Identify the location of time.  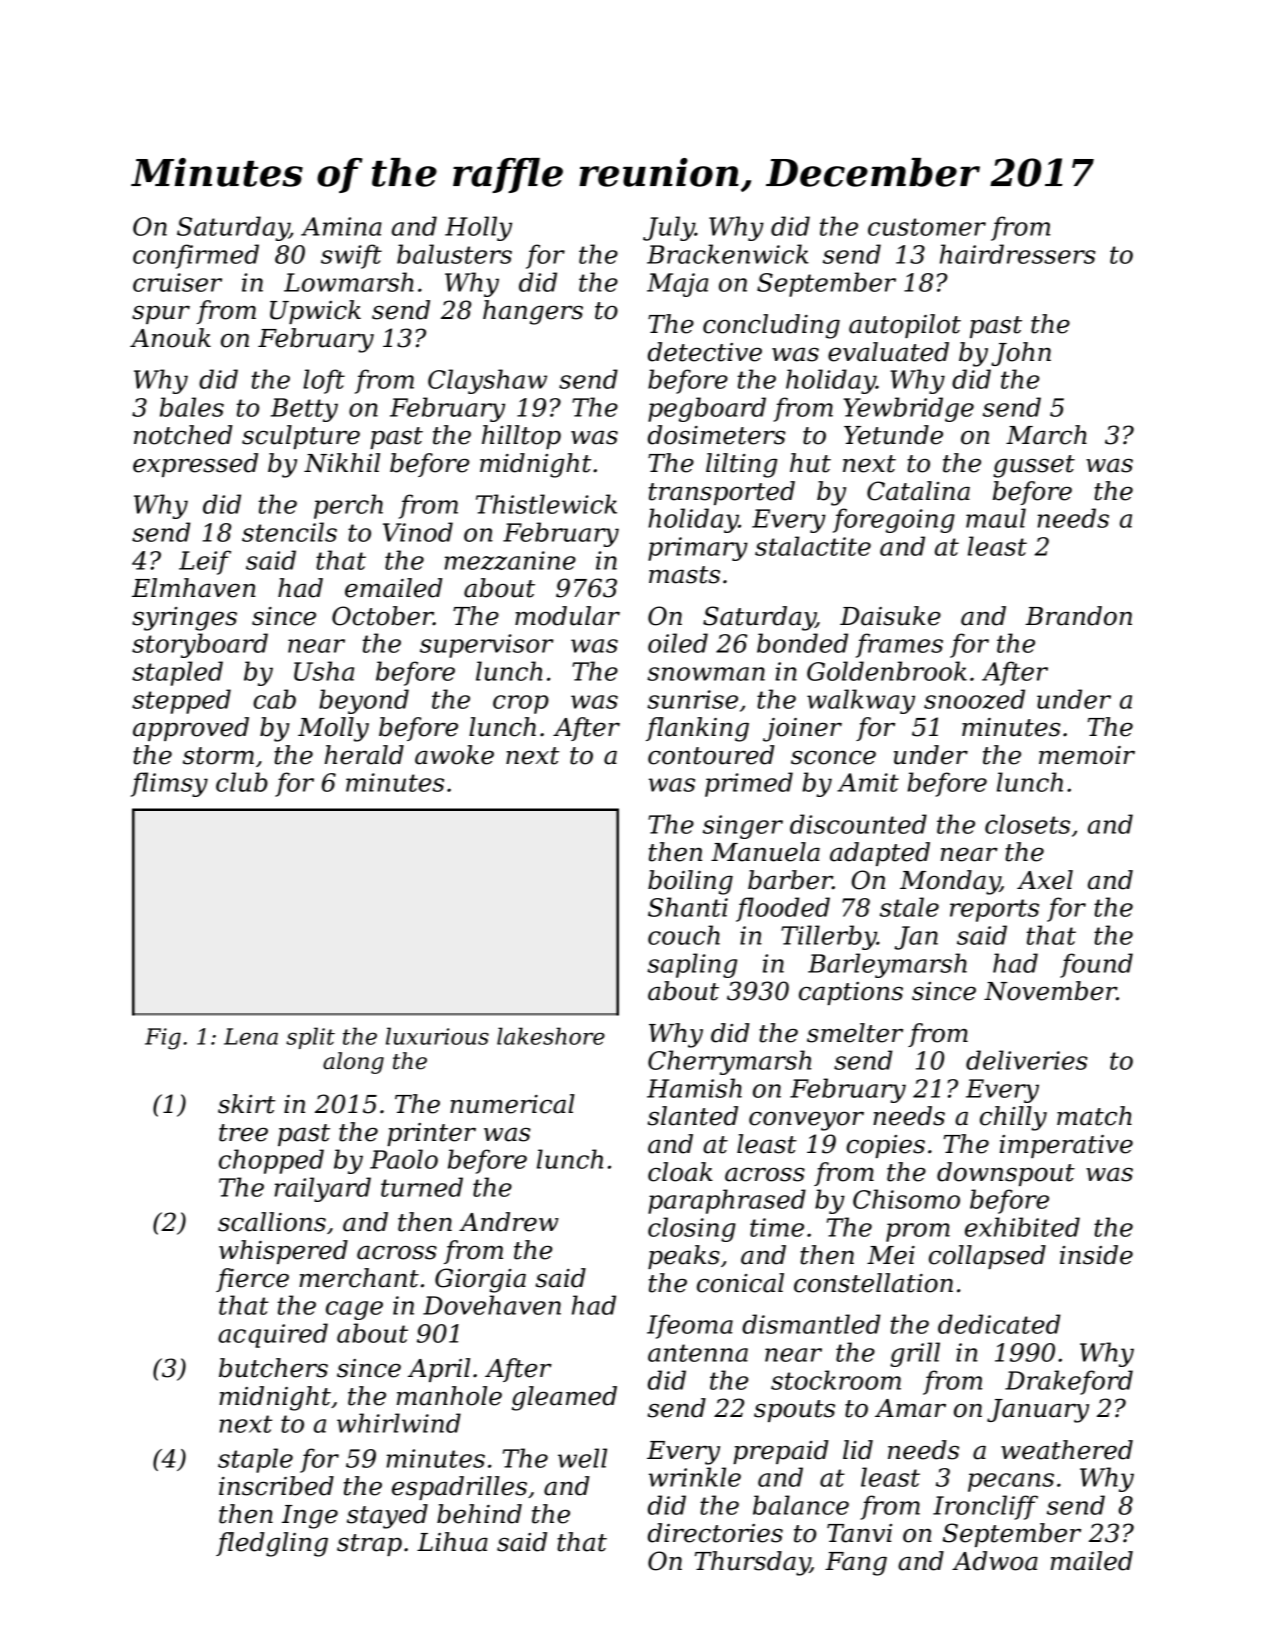
(777, 1227).
